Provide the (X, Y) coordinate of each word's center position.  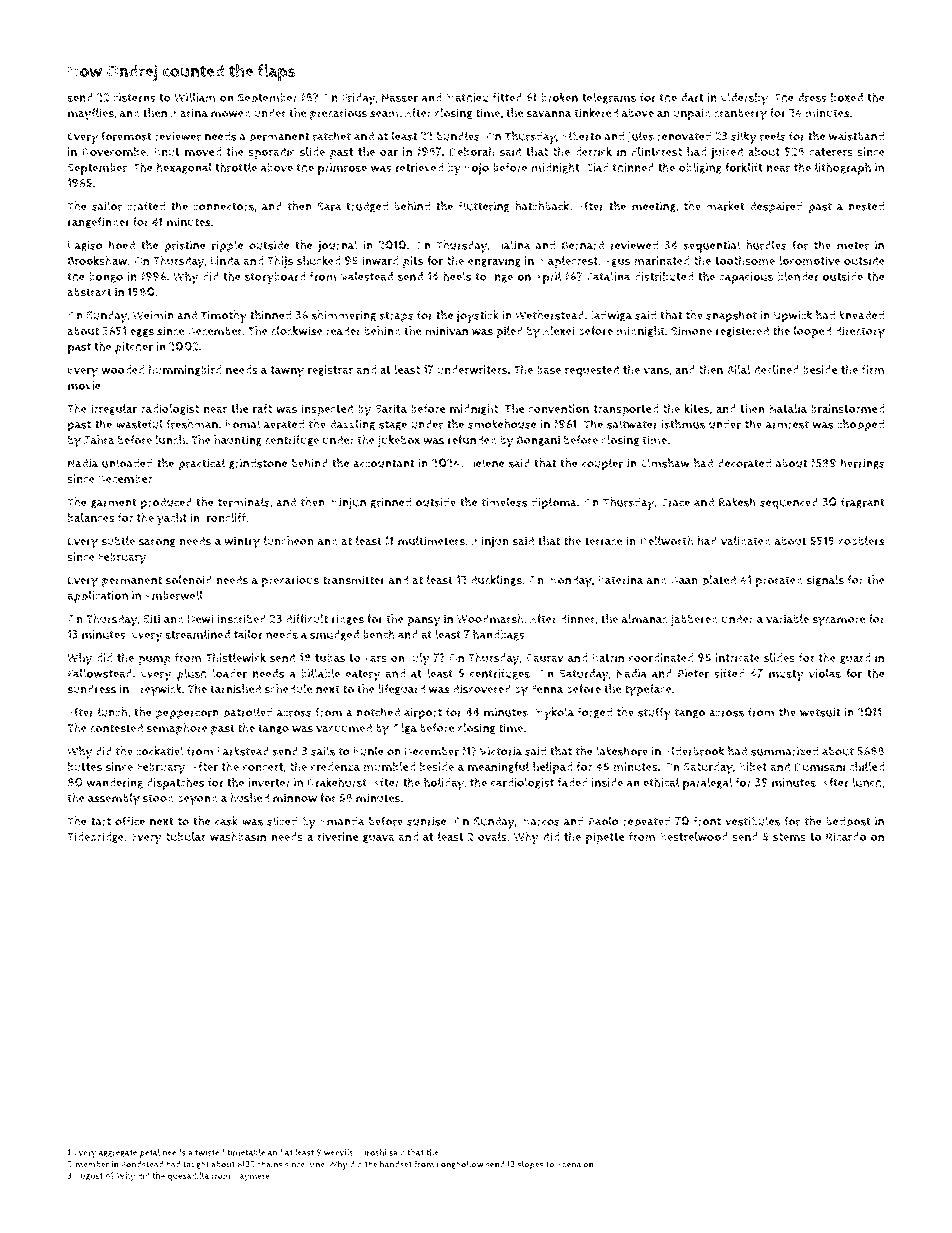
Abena (569, 1164)
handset (396, 1164)
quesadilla (188, 1176)
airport (423, 714)
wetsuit (820, 712)
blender (798, 276)
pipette (605, 838)
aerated (284, 424)
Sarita (391, 409)
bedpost (848, 822)
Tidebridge (95, 837)
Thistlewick (236, 657)
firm (873, 370)
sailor (107, 206)
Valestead (366, 276)
